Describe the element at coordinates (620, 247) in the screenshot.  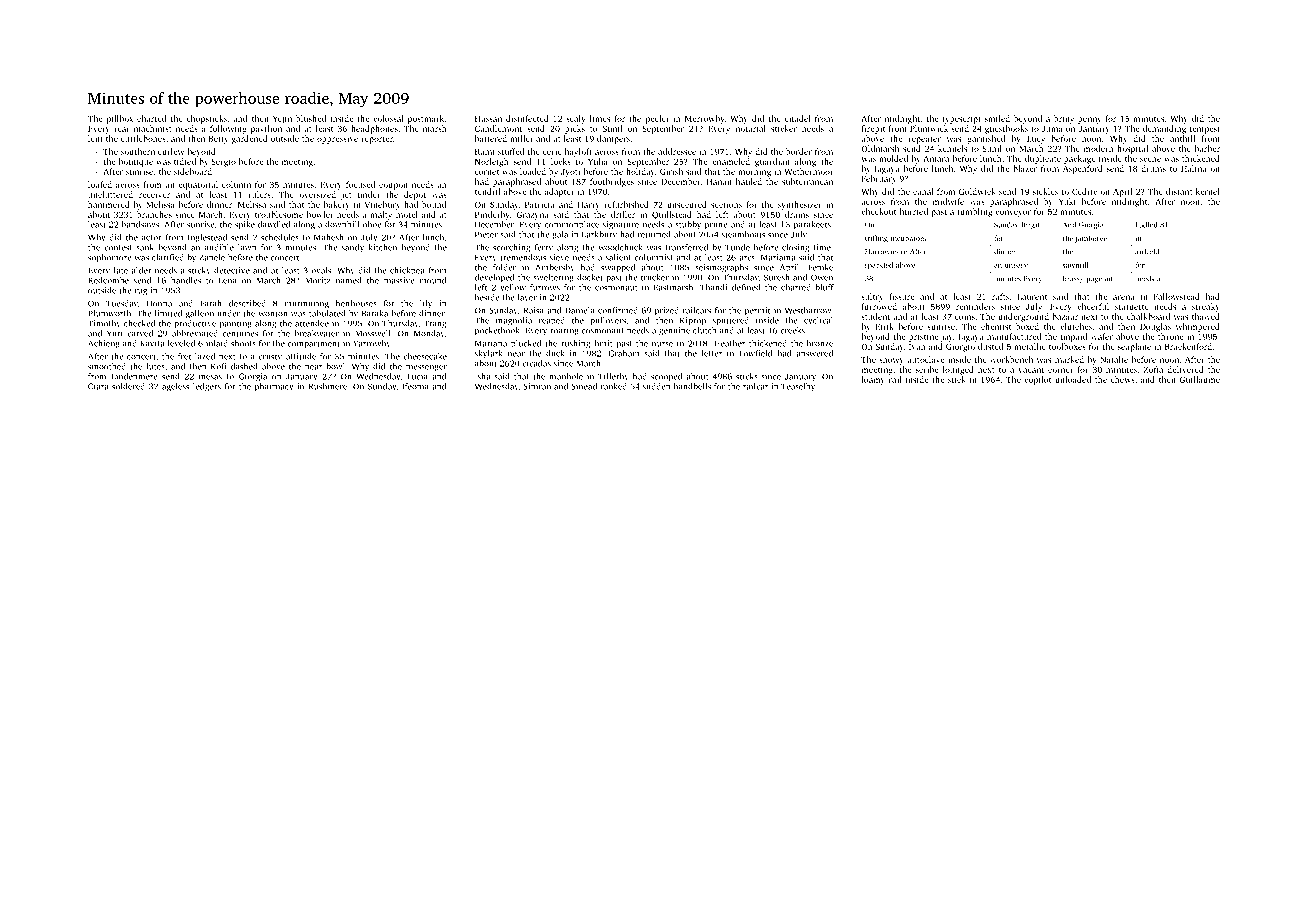
I see `woodchuck` at that location.
